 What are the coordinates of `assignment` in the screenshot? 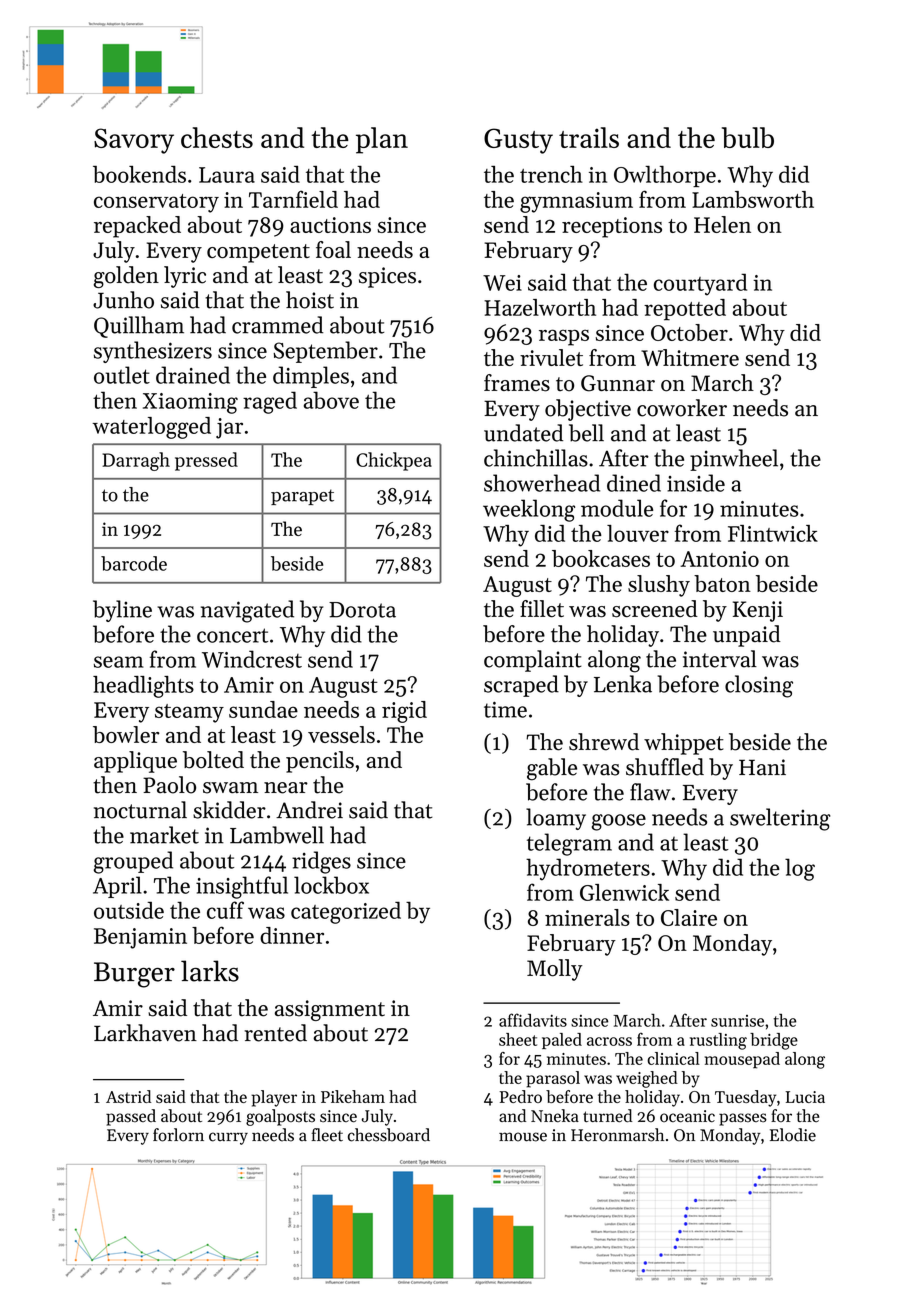 It's located at (330, 1010).
